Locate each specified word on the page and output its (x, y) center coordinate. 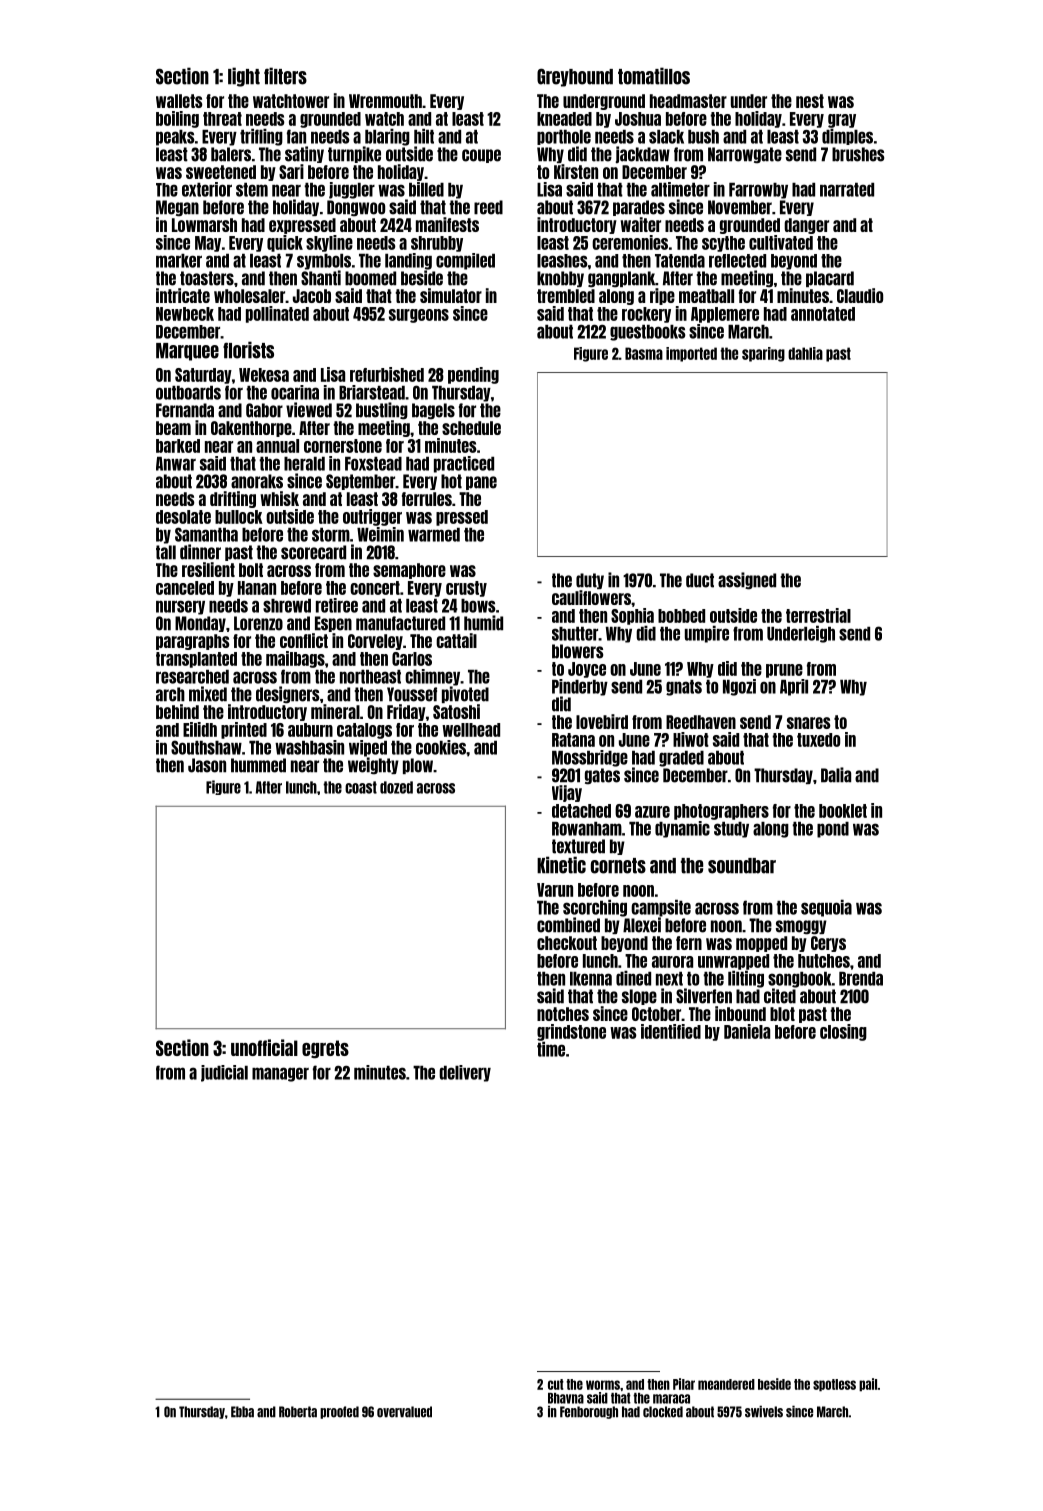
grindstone (571, 1032)
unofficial (264, 1047)
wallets (179, 101)
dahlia (805, 353)
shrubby (437, 244)
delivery (465, 1073)
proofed (339, 1412)
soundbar (742, 866)
